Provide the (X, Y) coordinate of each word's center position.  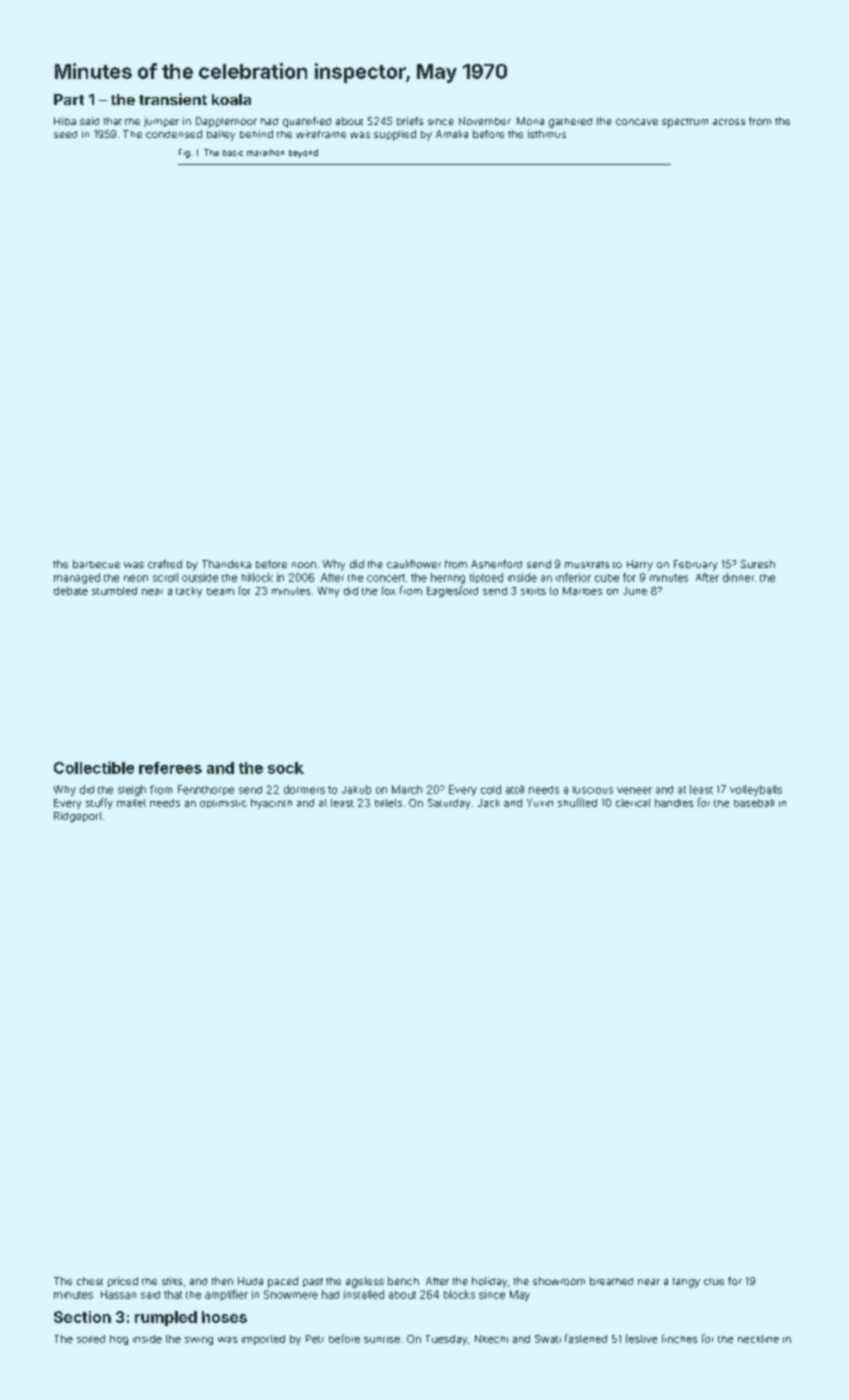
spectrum (685, 123)
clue (714, 1281)
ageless (365, 1282)
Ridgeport (77, 817)
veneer (634, 790)
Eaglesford (452, 591)
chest (90, 1281)
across (729, 122)
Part (69, 99)
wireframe (321, 134)
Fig (184, 153)
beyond (303, 153)
